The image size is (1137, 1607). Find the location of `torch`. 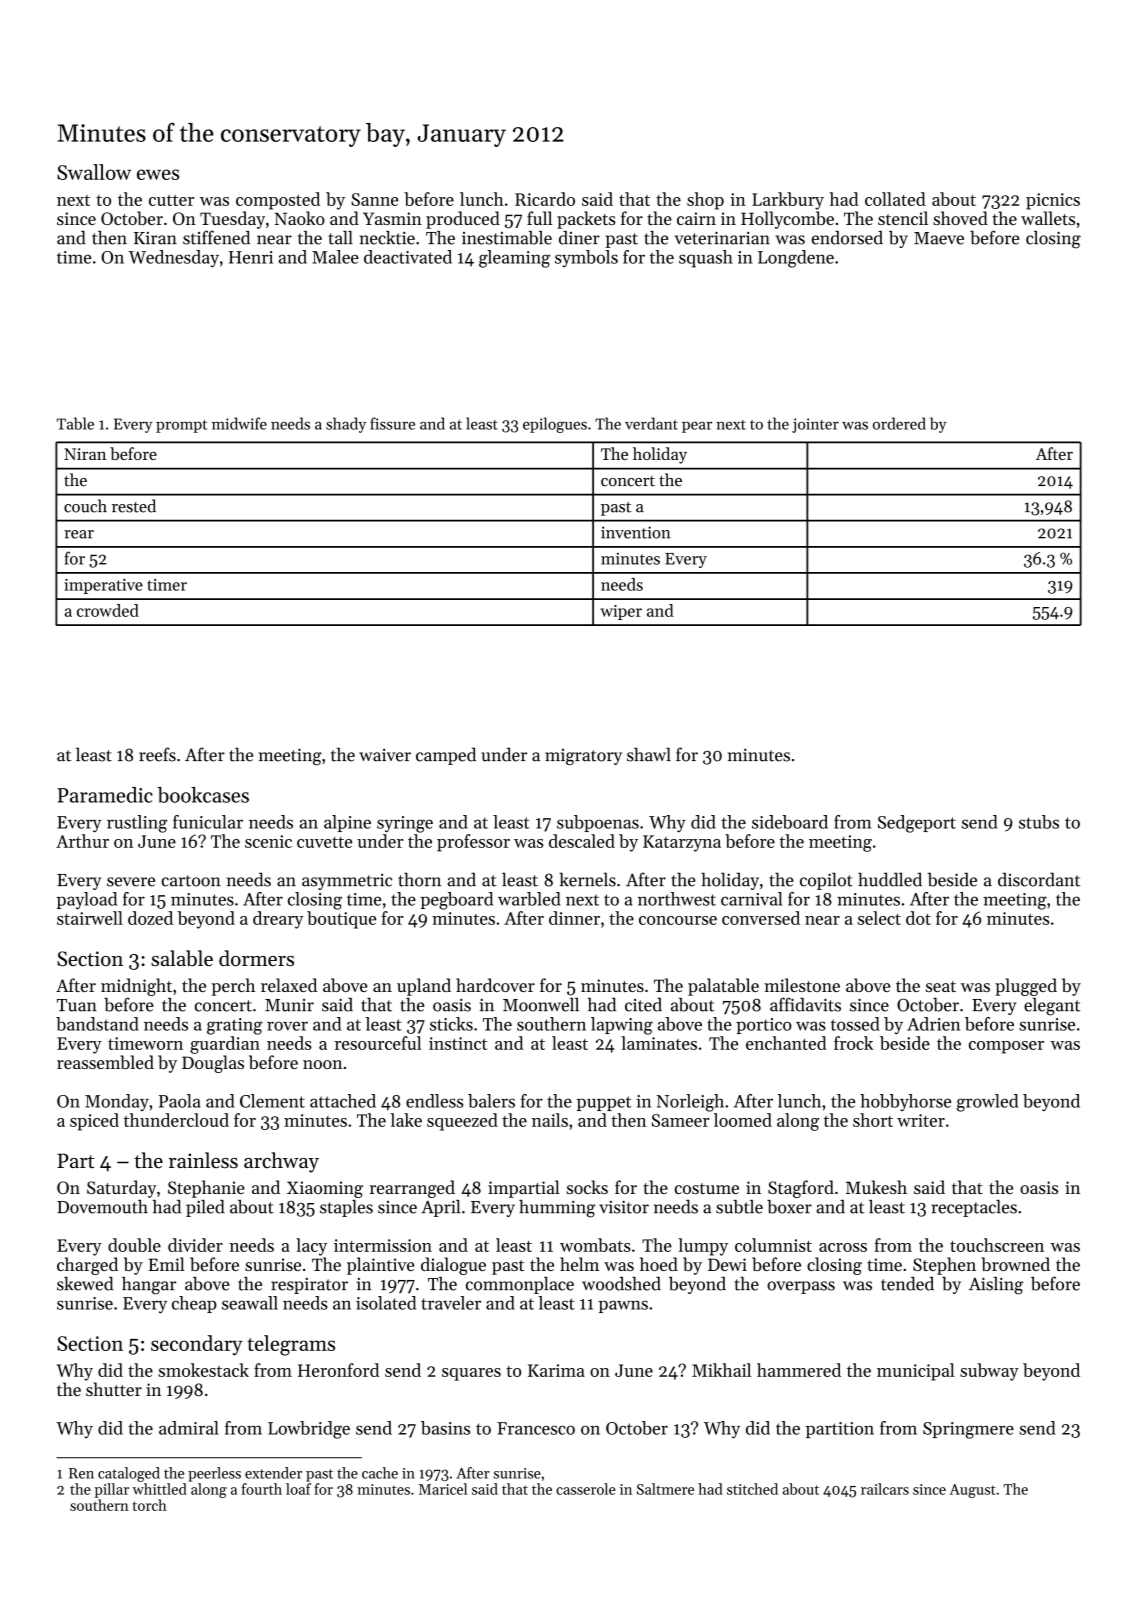

torch is located at coordinates (150, 1505).
